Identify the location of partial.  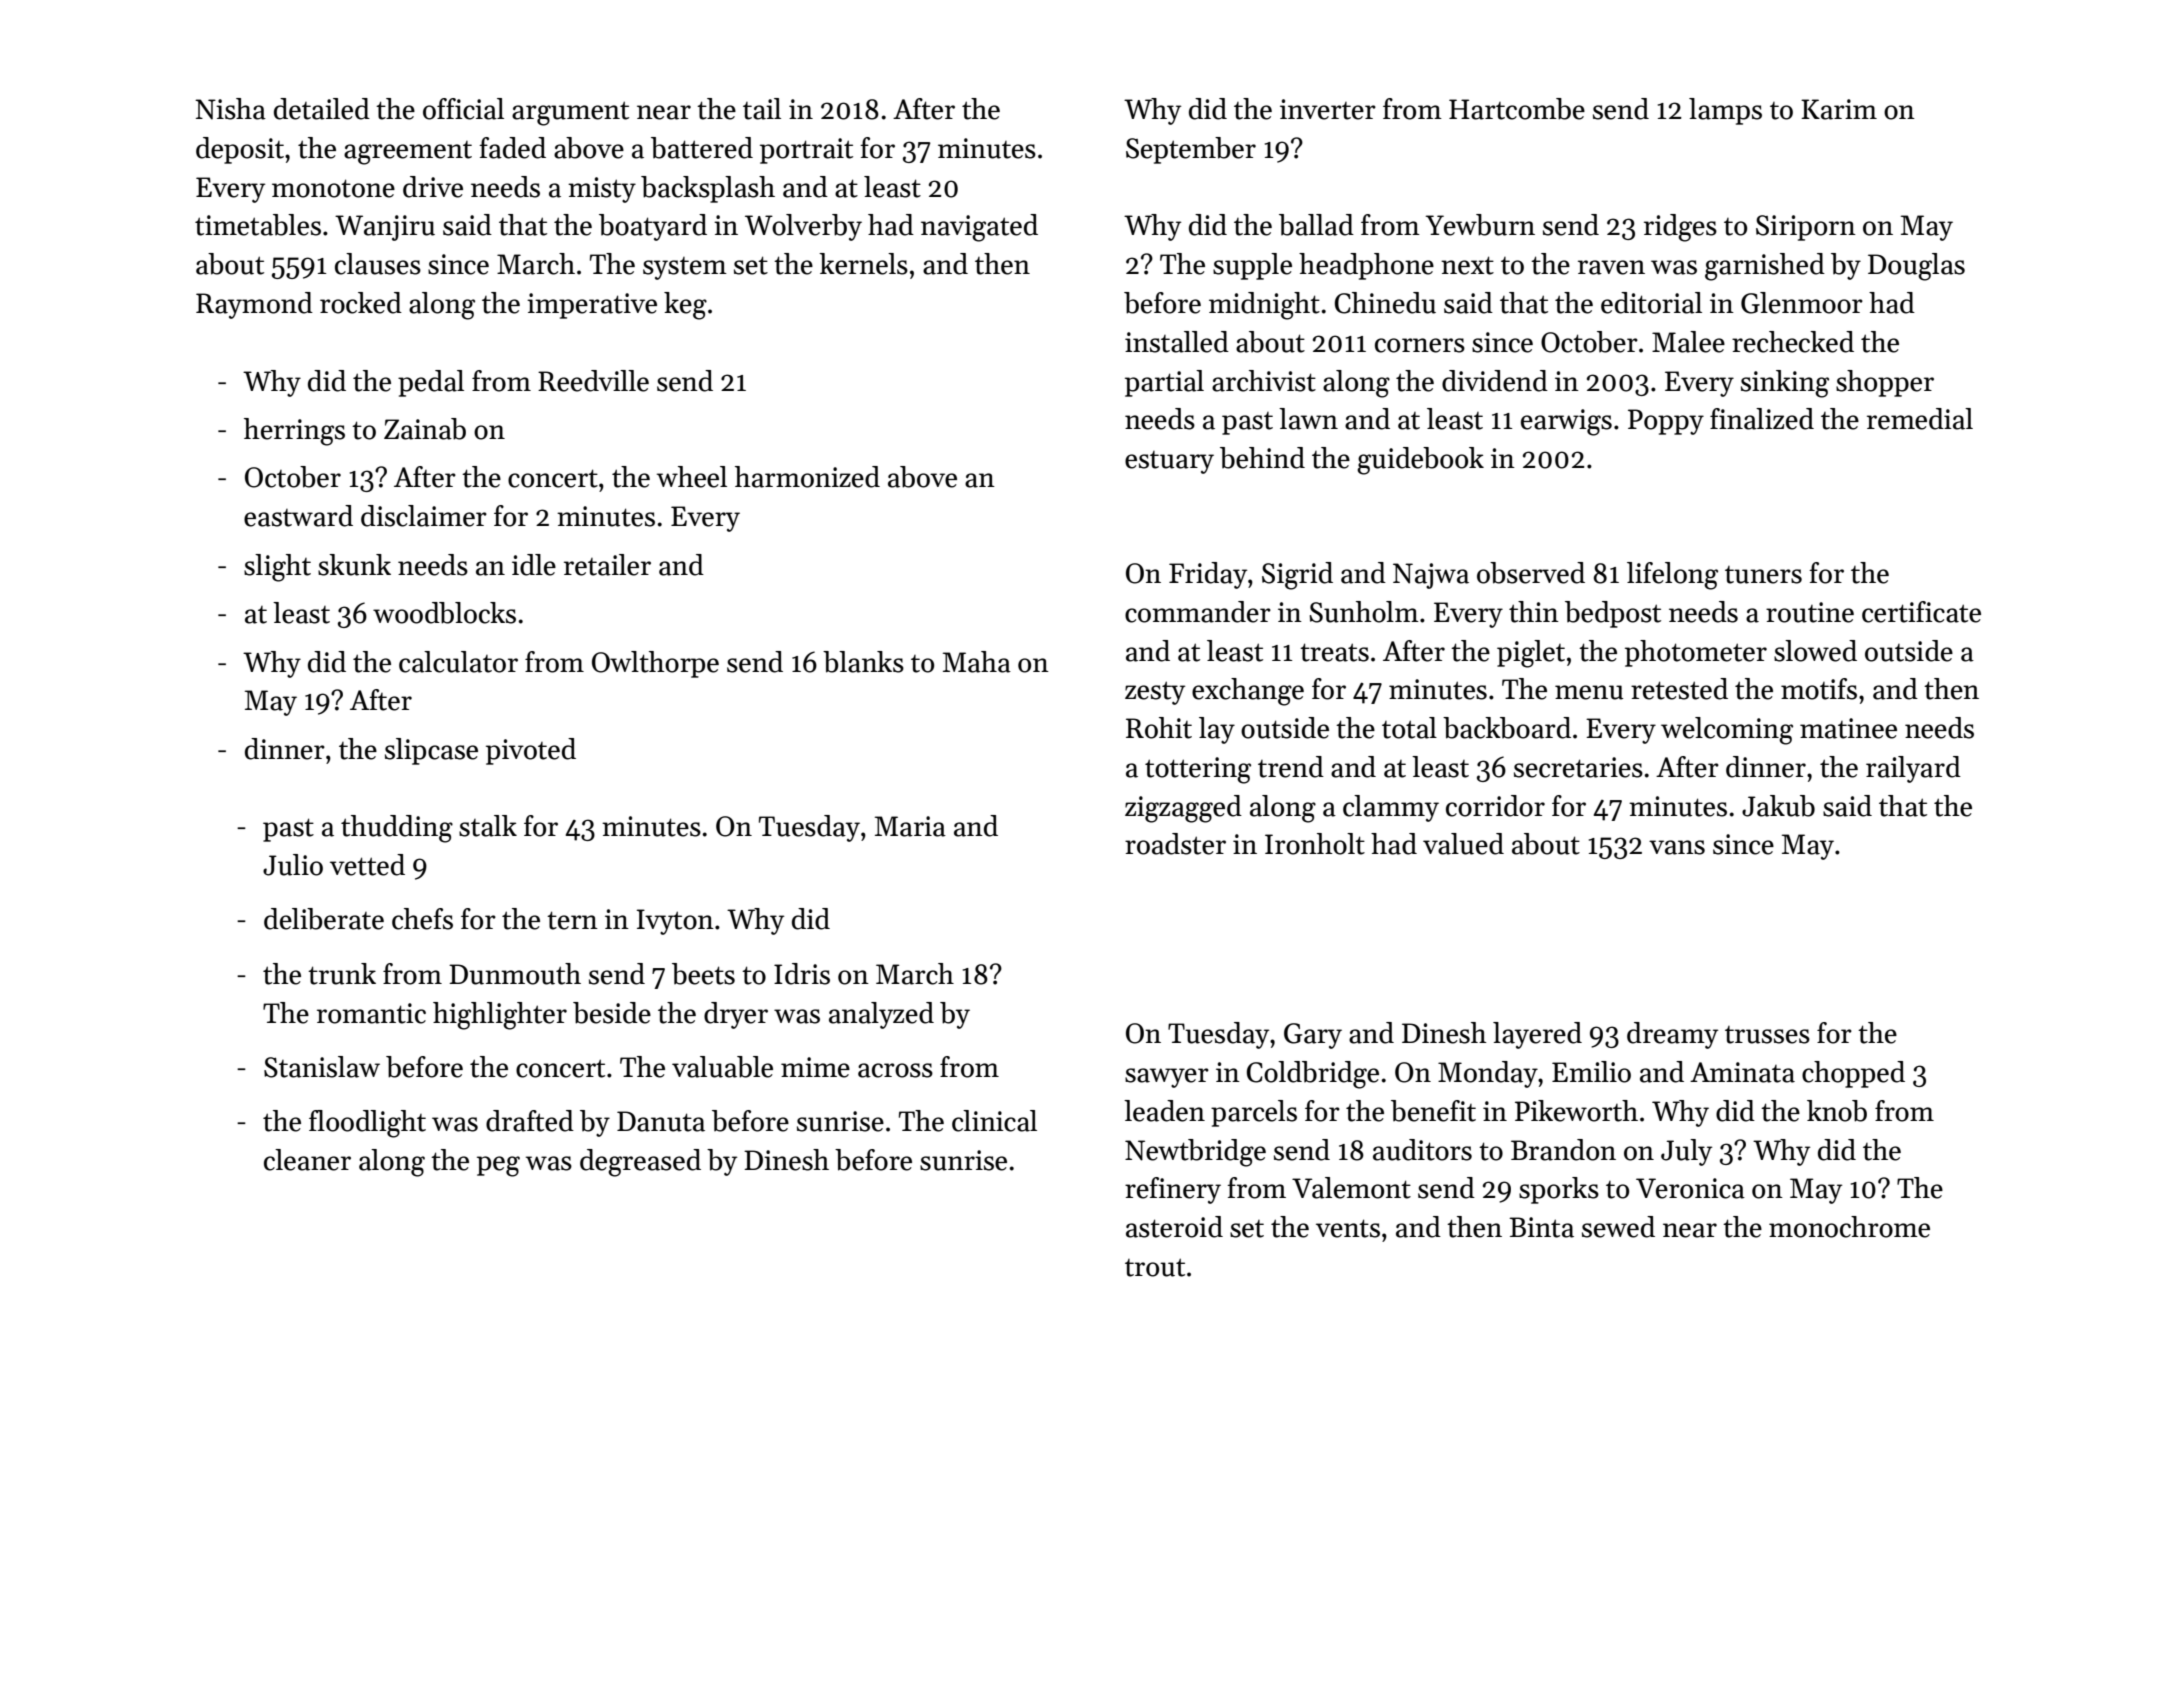
(1164, 383).
